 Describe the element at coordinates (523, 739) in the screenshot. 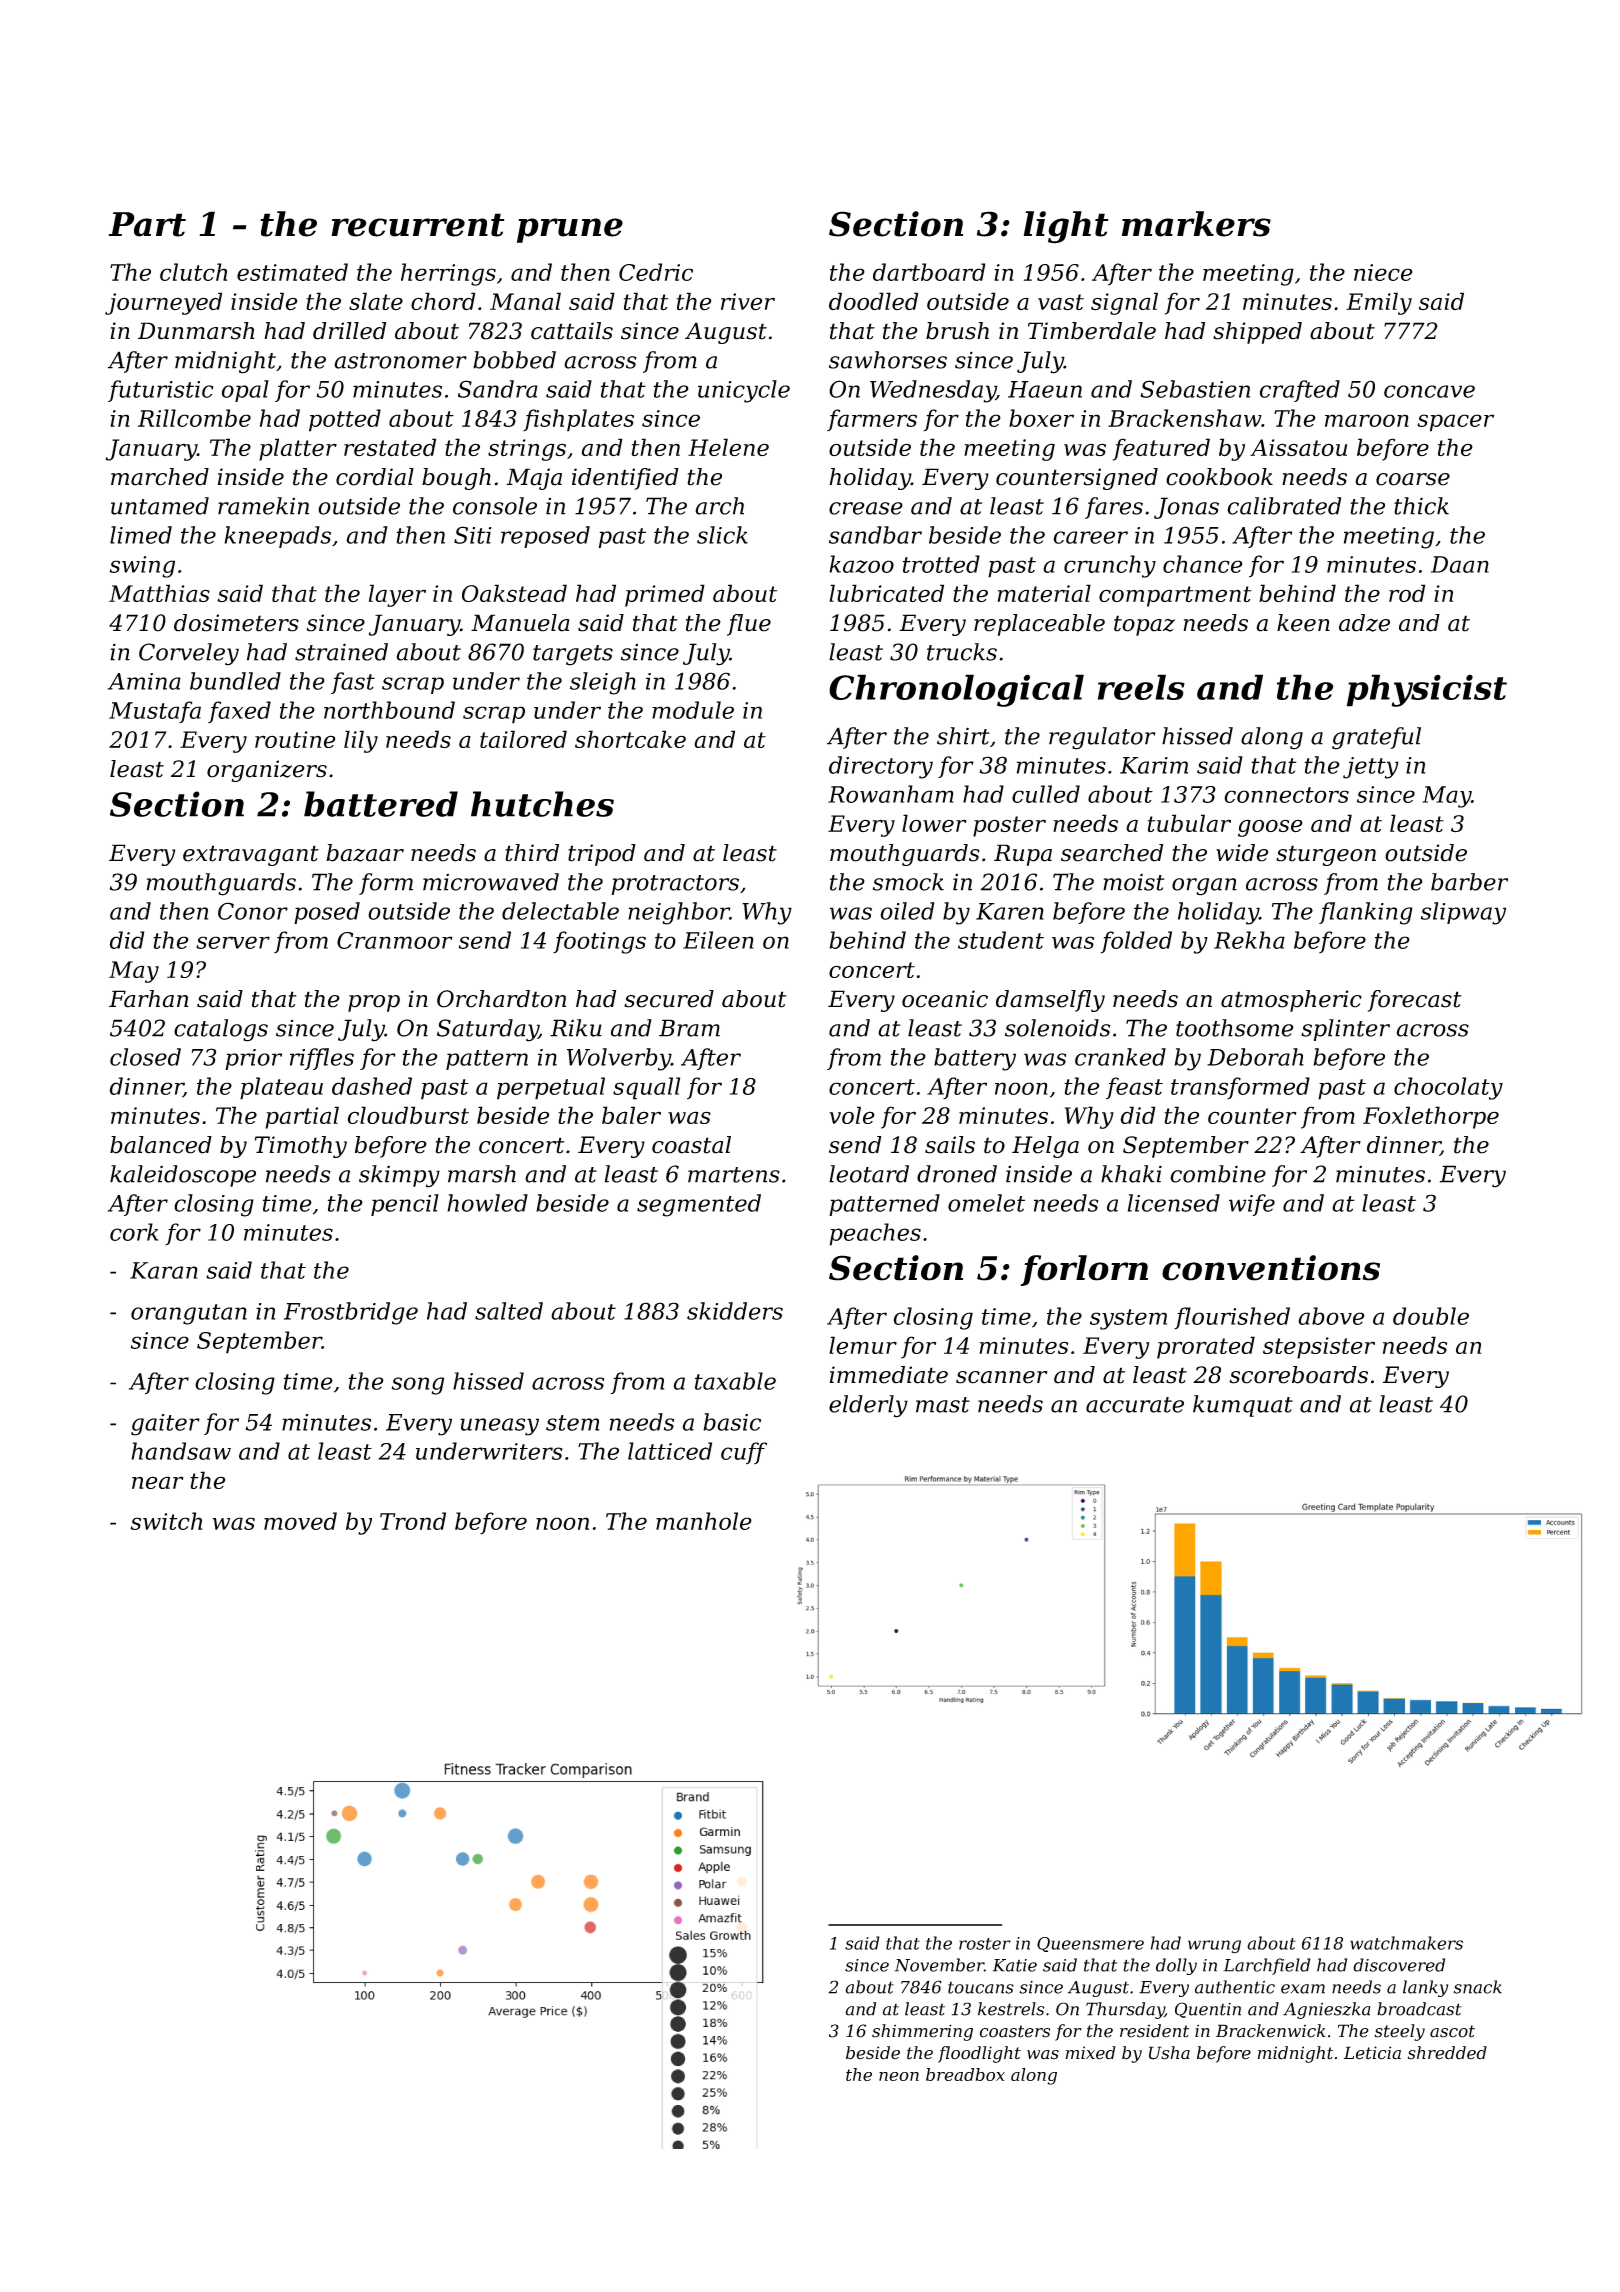

I see `tailored` at that location.
